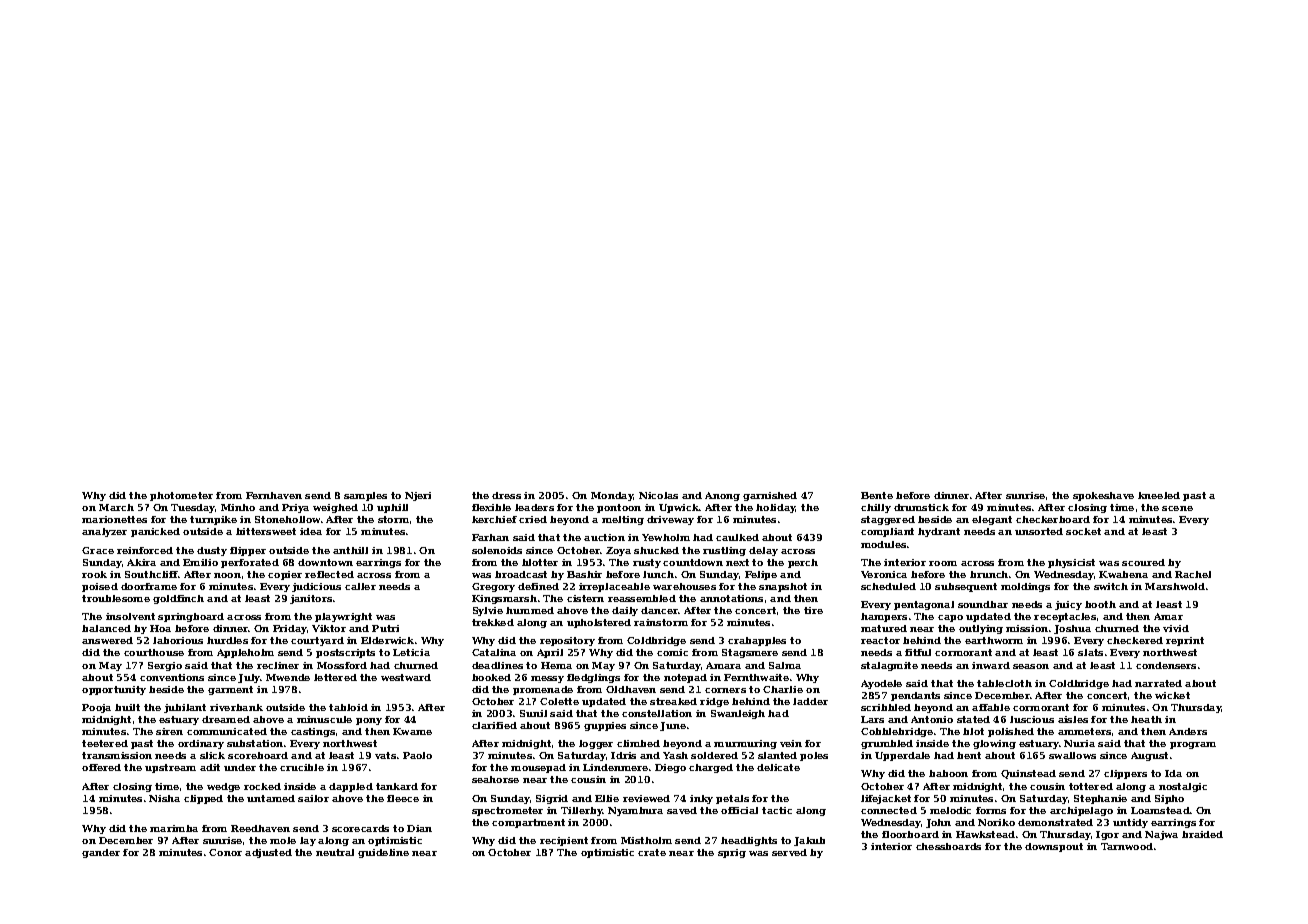 The width and height of the screenshot is (1308, 924). Describe the element at coordinates (737, 537) in the screenshot. I see `caulked` at that location.
